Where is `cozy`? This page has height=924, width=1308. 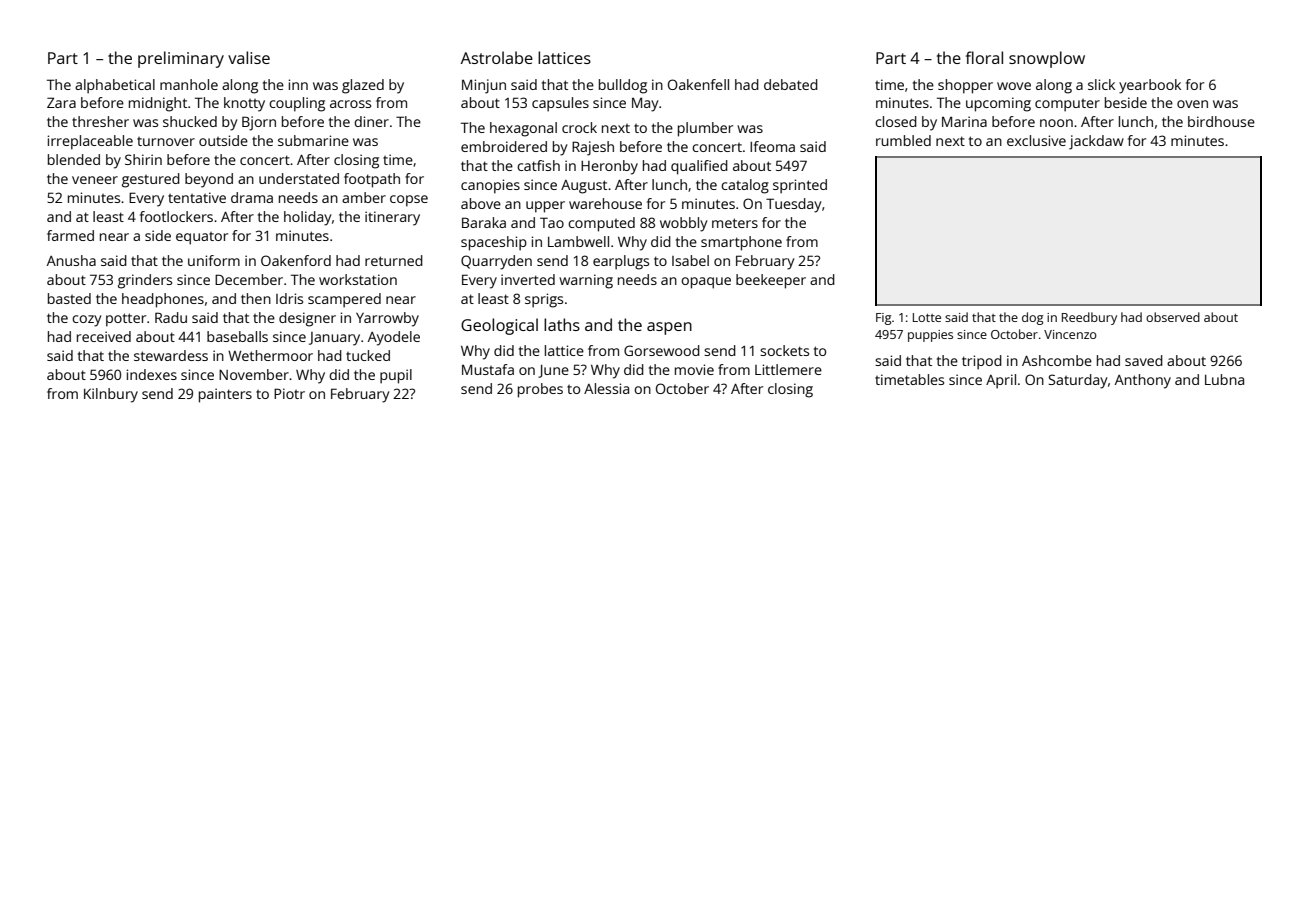 cozy is located at coordinates (87, 321).
